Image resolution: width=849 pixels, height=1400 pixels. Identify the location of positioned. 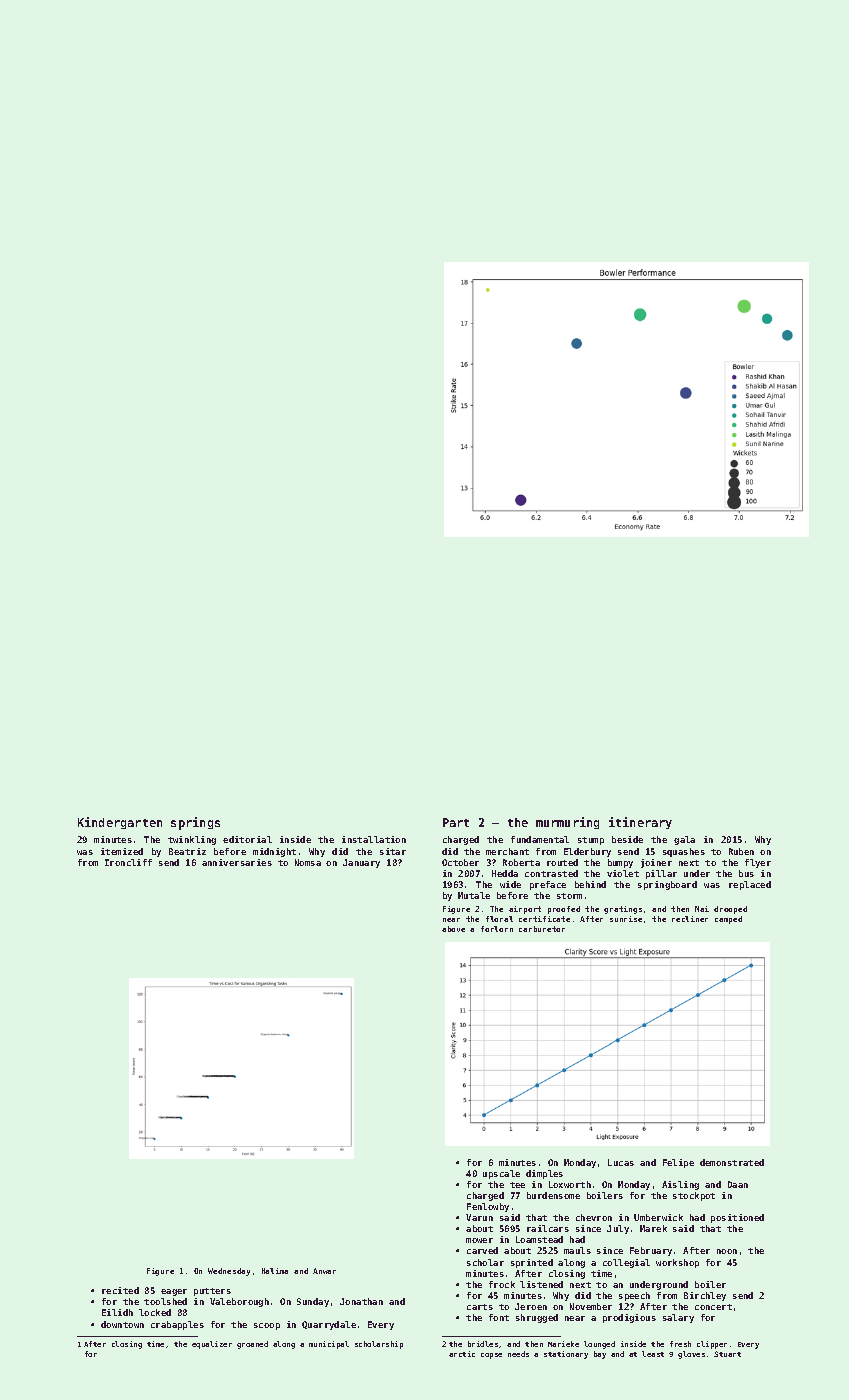
(737, 1218).
